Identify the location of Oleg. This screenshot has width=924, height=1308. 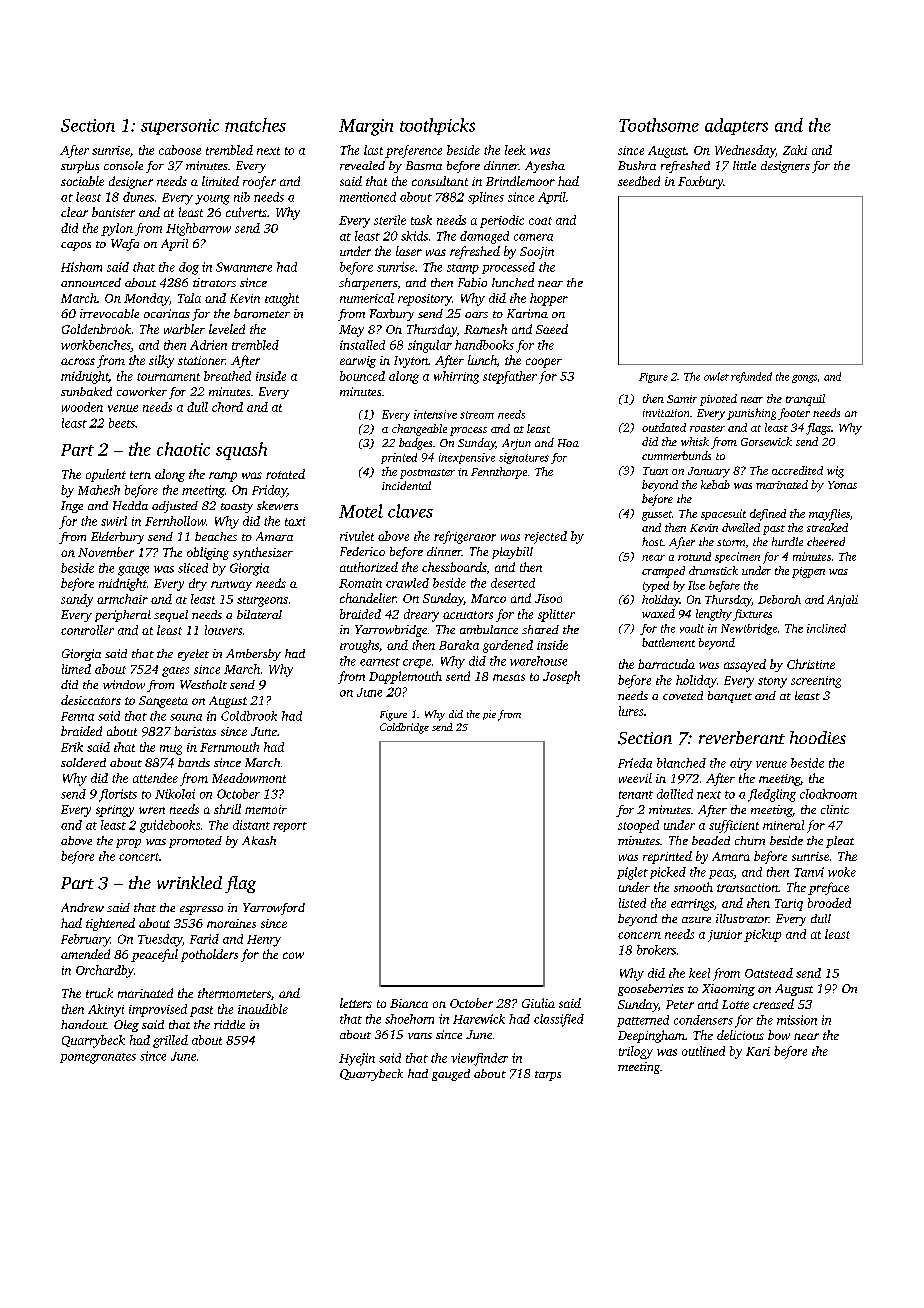
(126, 1026).
